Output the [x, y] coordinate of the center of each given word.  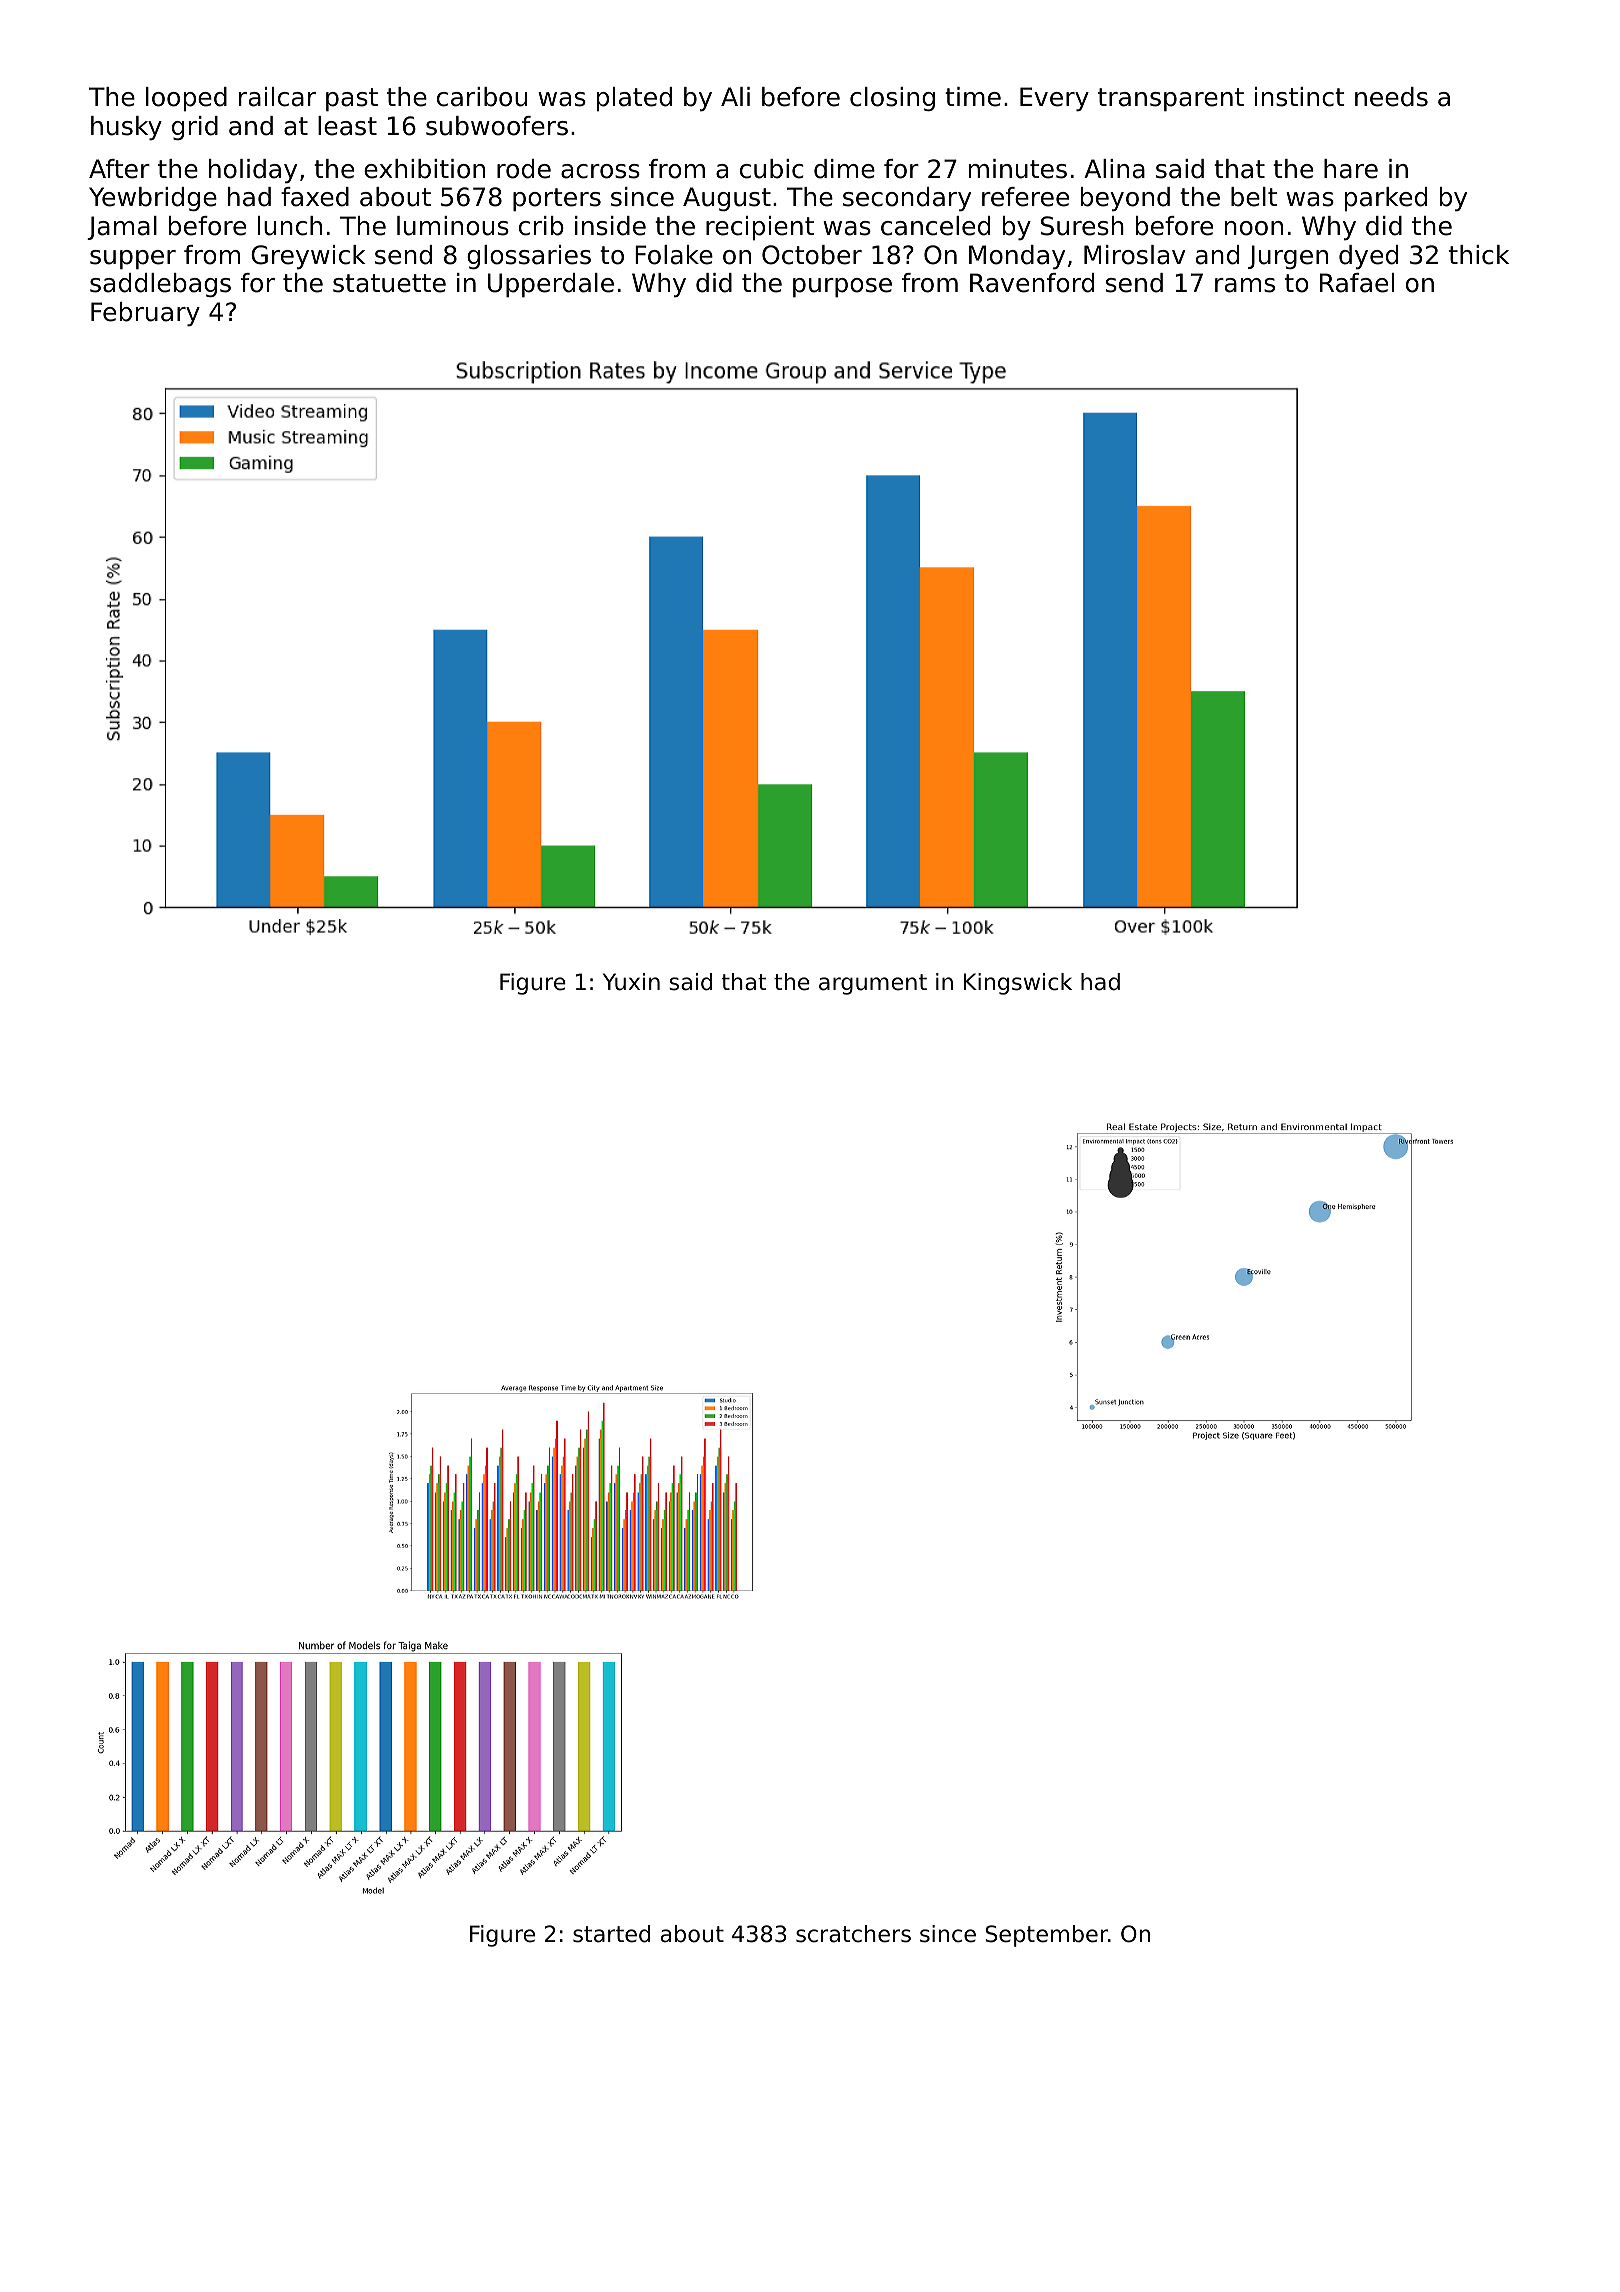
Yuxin [631, 982]
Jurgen [1288, 257]
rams [1245, 285]
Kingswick [1018, 984]
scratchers [853, 1934]
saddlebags [160, 285]
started [611, 1934]
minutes [1018, 169]
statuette [389, 283]
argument [873, 984]
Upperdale [551, 285]
